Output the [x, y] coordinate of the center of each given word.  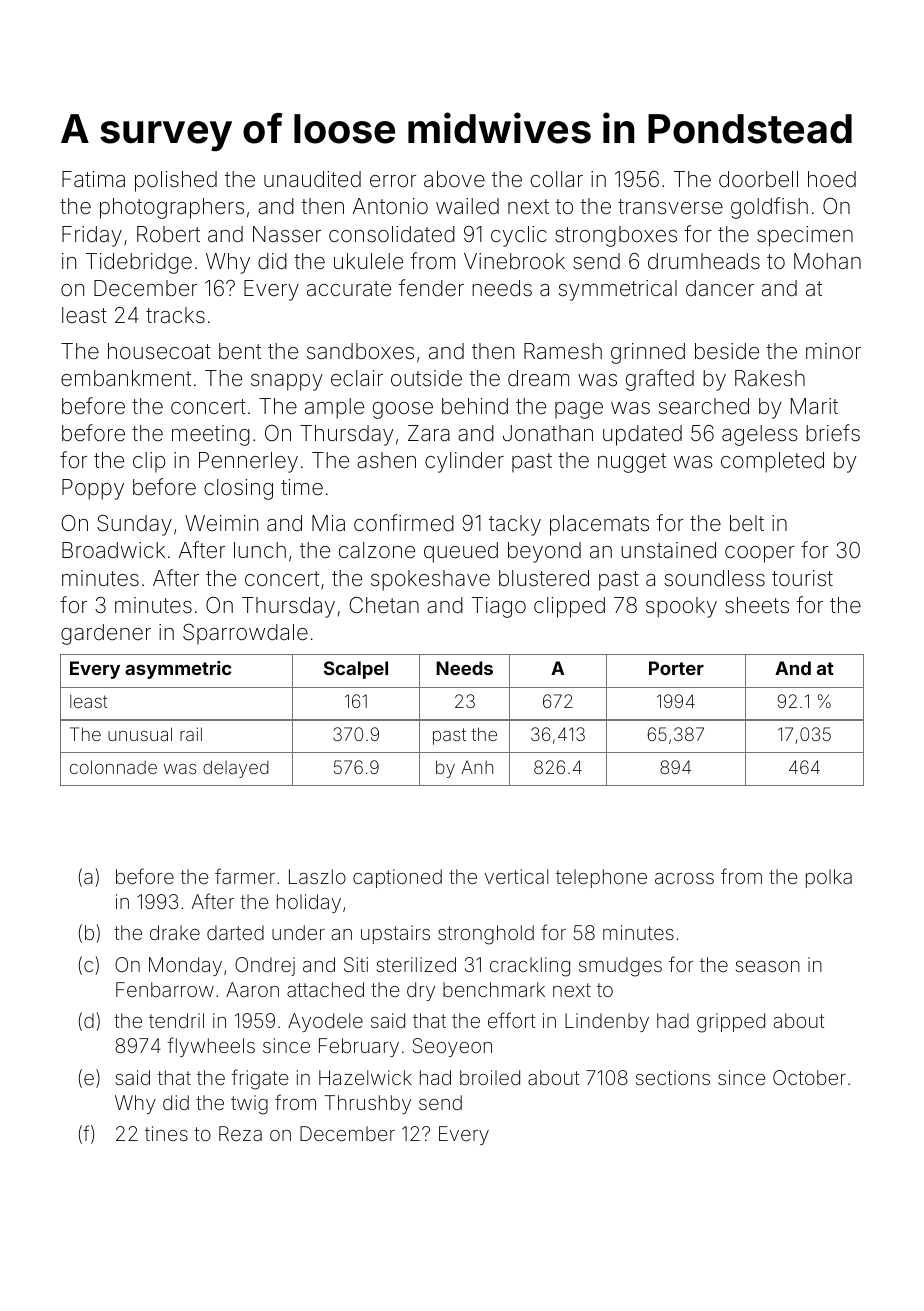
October [809, 1077]
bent [240, 351]
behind [475, 406]
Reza [240, 1133]
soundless [715, 578]
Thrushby [368, 1104]
